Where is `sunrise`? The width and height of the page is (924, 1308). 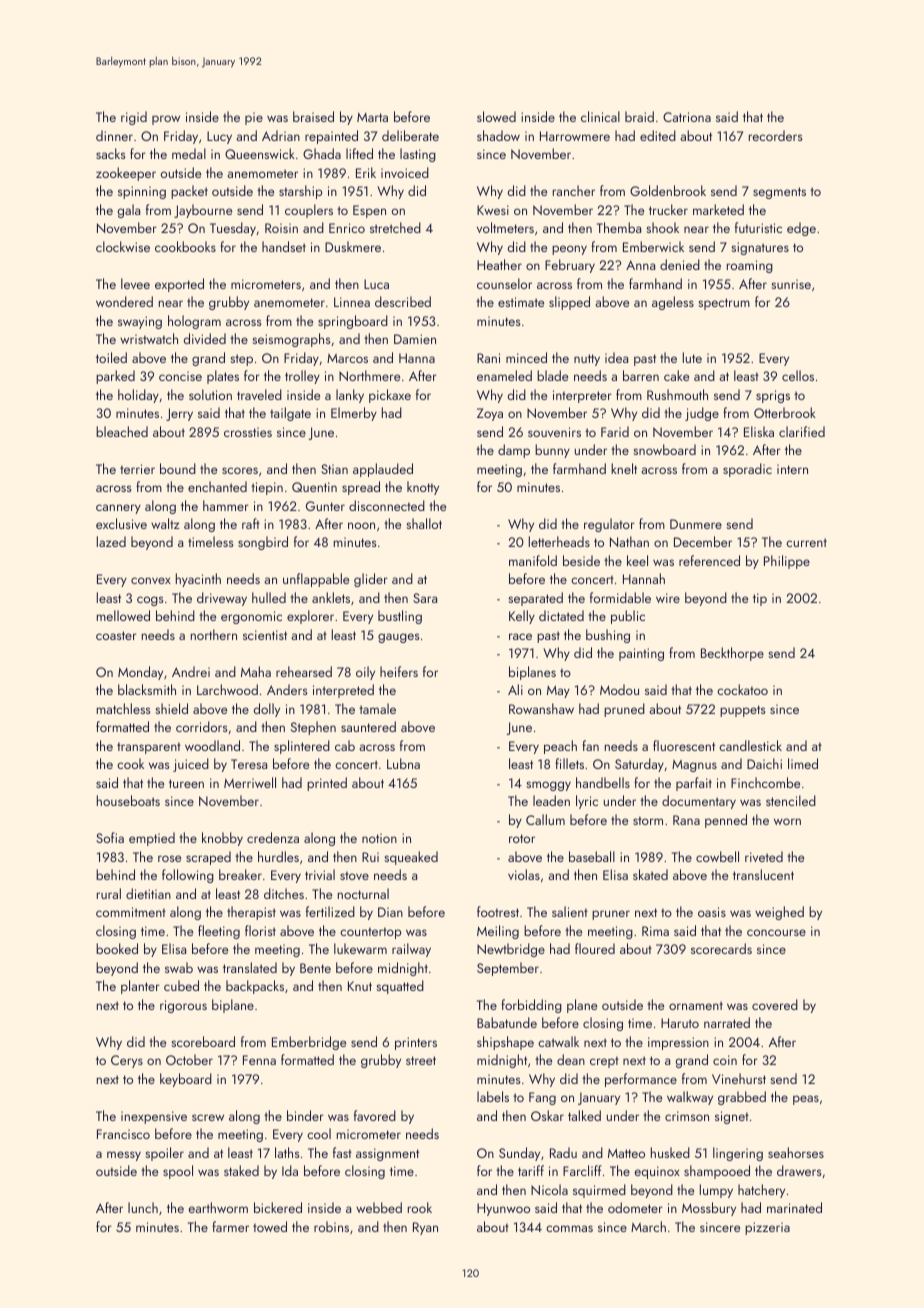
sunrise is located at coordinates (791, 284).
